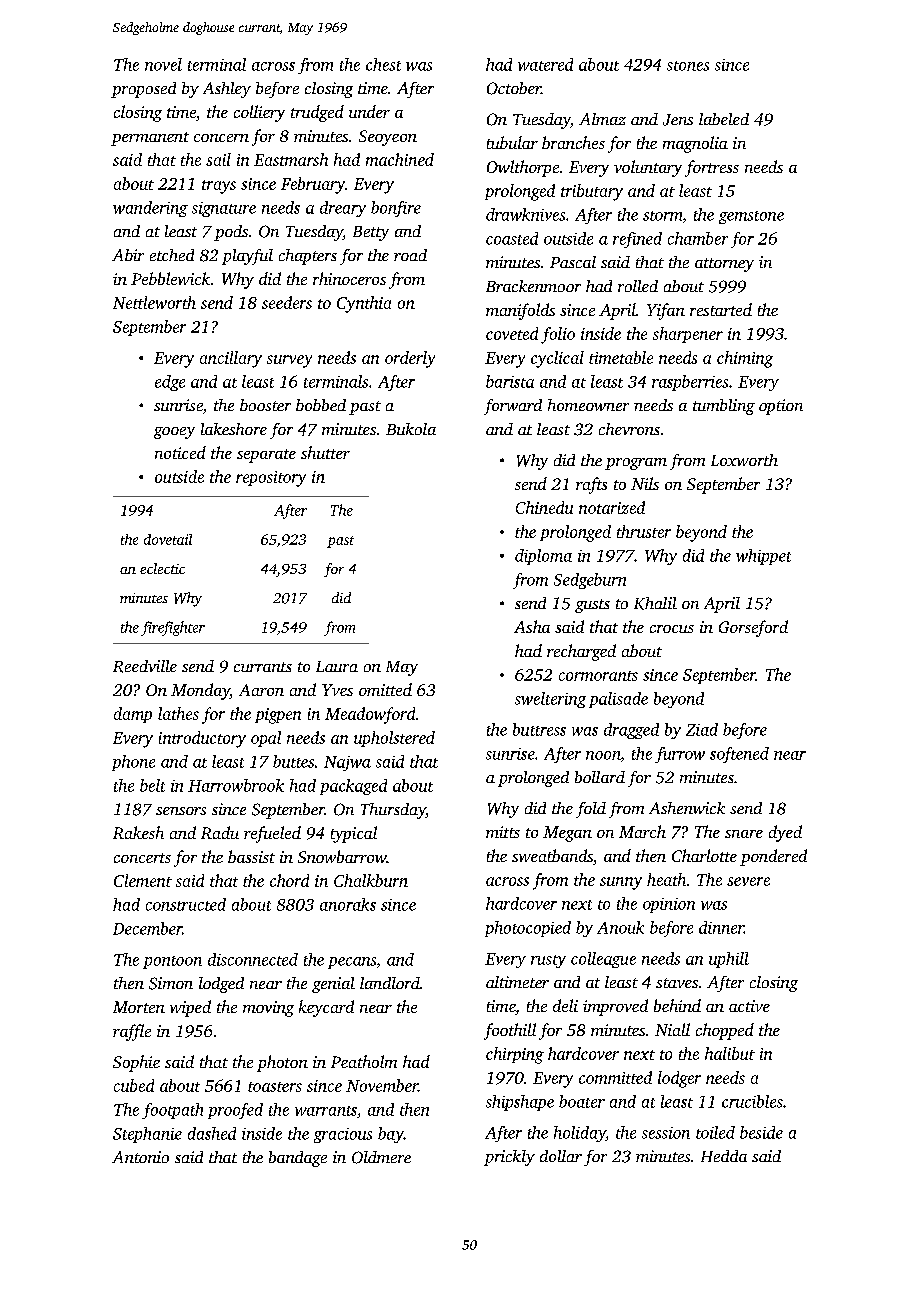 This screenshot has width=924, height=1314. Describe the element at coordinates (631, 731) in the screenshot. I see `dragged` at that location.
